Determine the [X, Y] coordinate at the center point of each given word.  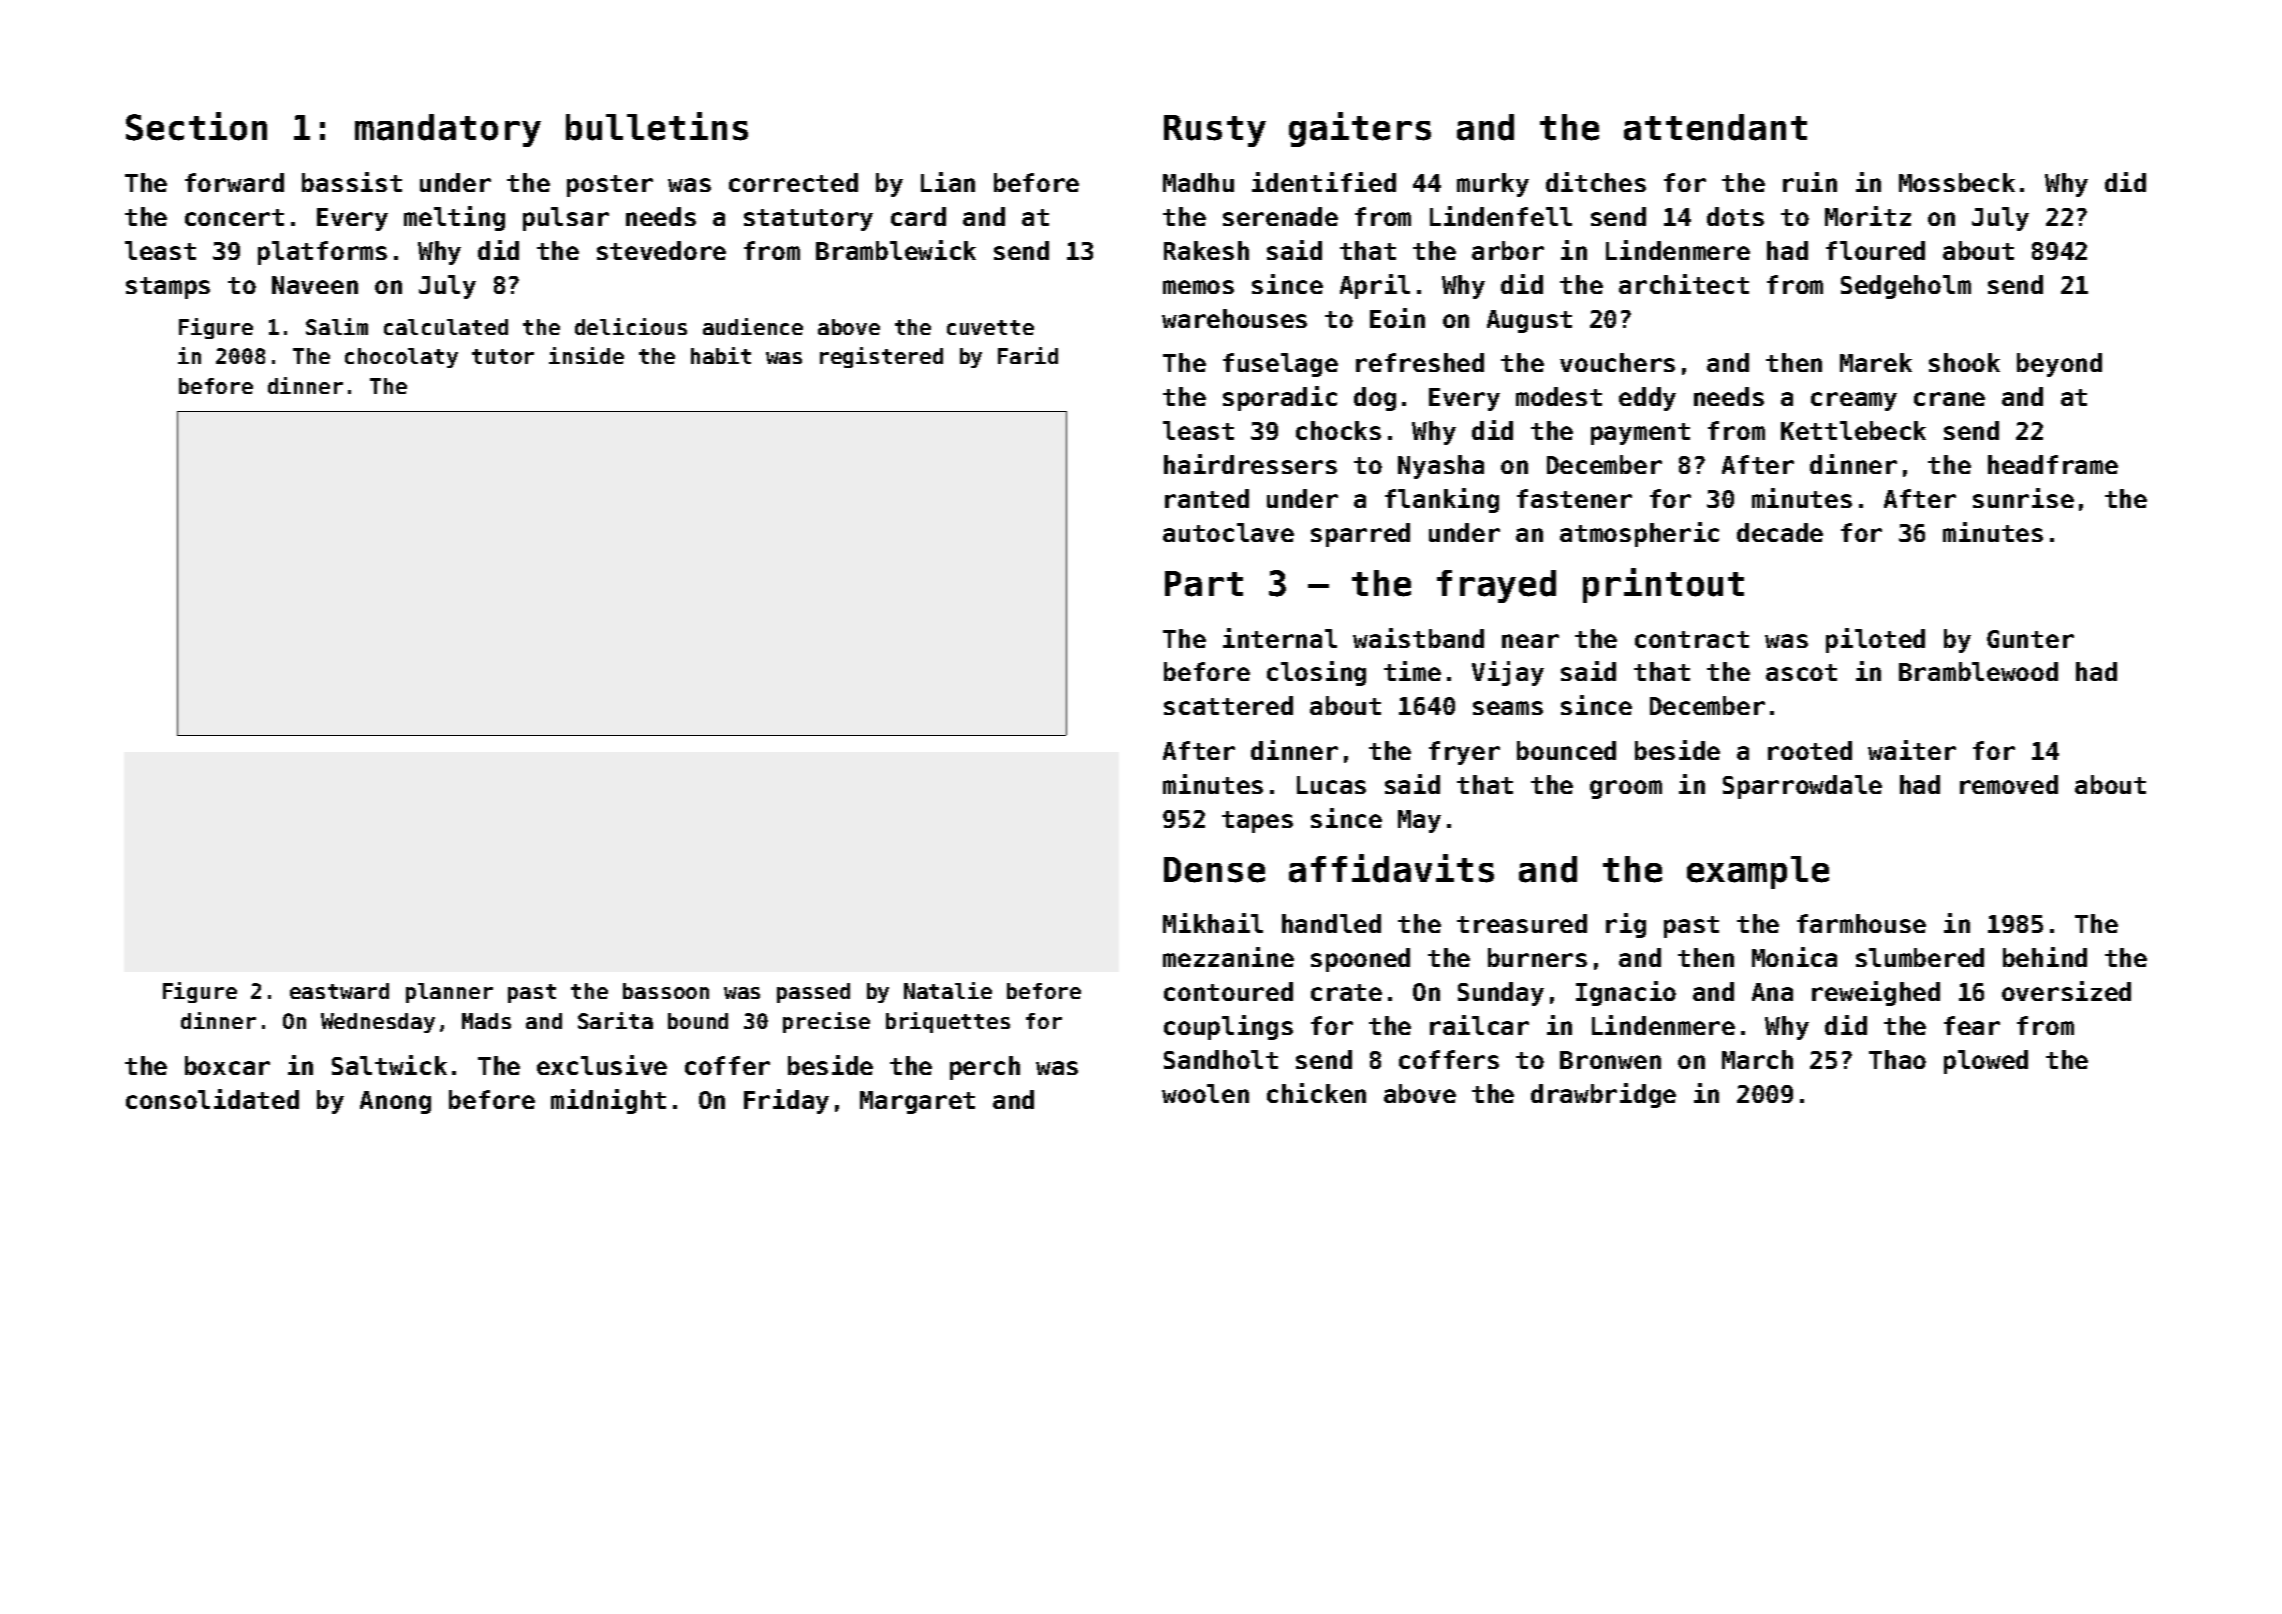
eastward [339, 991]
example [1758, 872]
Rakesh [1206, 250]
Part [1204, 584]
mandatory [448, 130]
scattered [1228, 705]
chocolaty [401, 358]
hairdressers [1250, 464]
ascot [1801, 672]
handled [1331, 923]
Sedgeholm [1906, 287]
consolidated [212, 1099]
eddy [1647, 399]
